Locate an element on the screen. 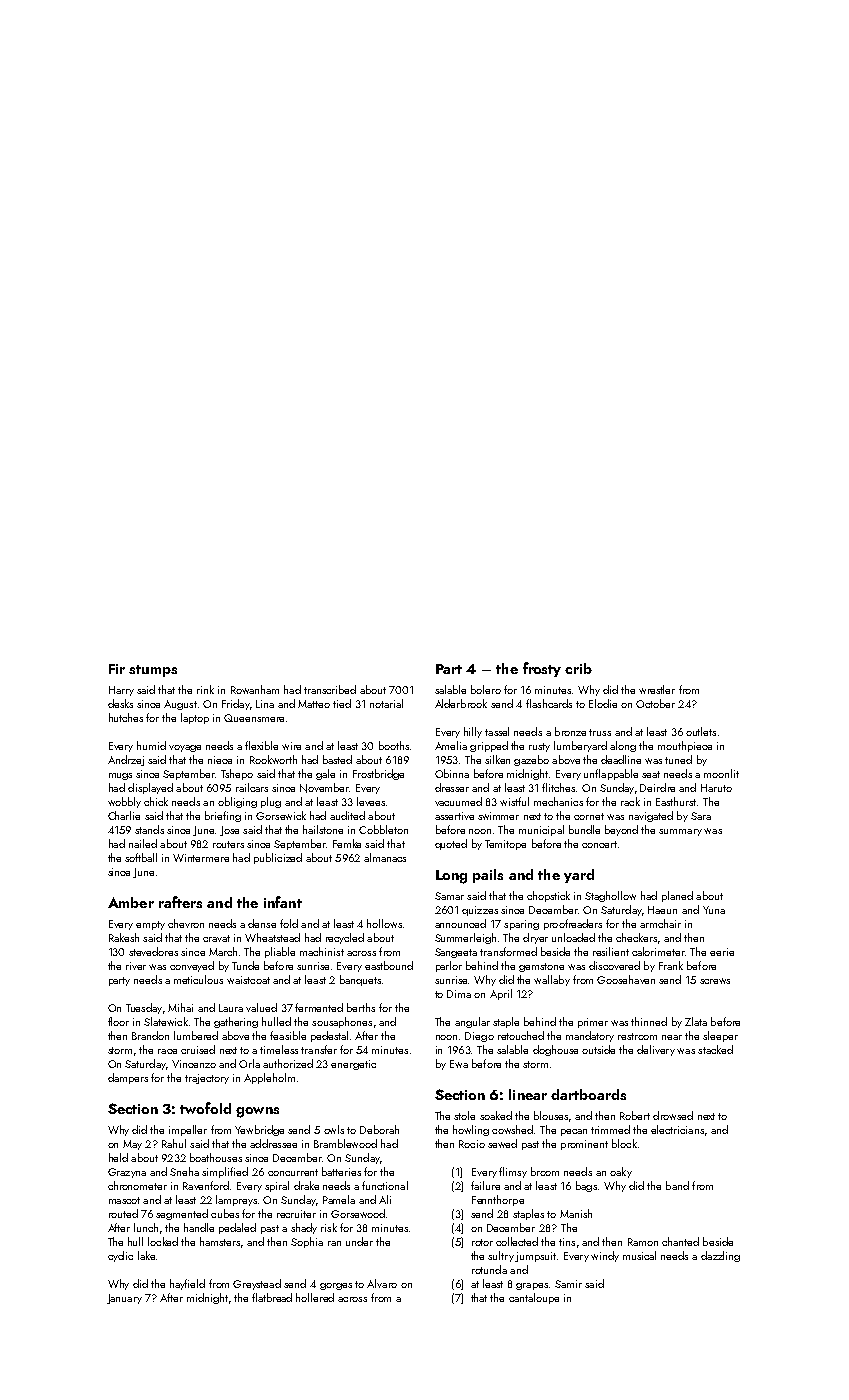  concert is located at coordinates (599, 844).
